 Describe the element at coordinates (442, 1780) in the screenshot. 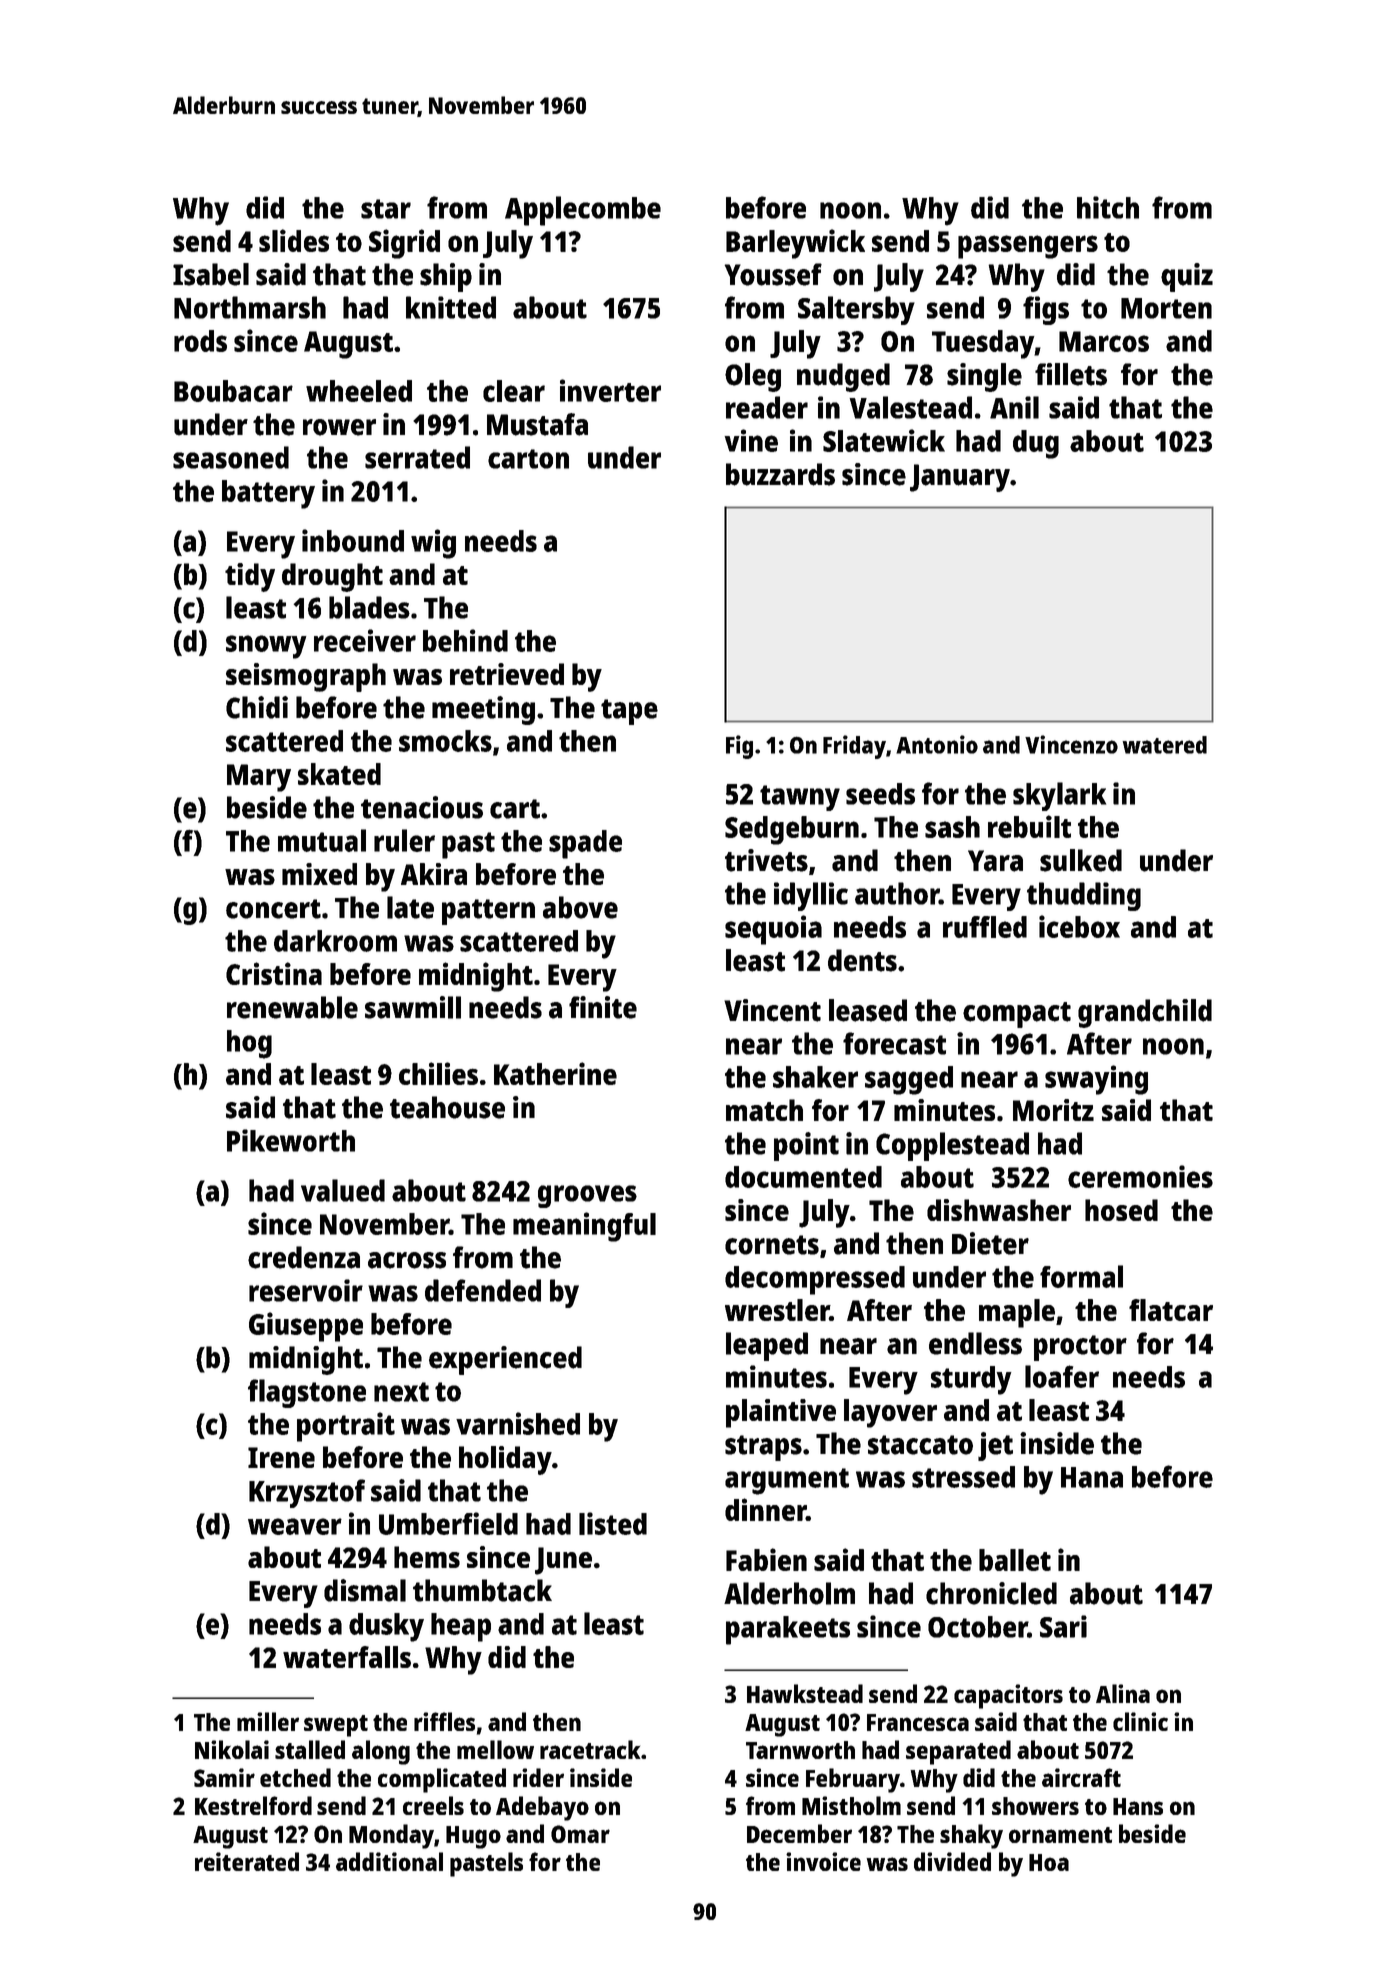

I see `complicated` at that location.
